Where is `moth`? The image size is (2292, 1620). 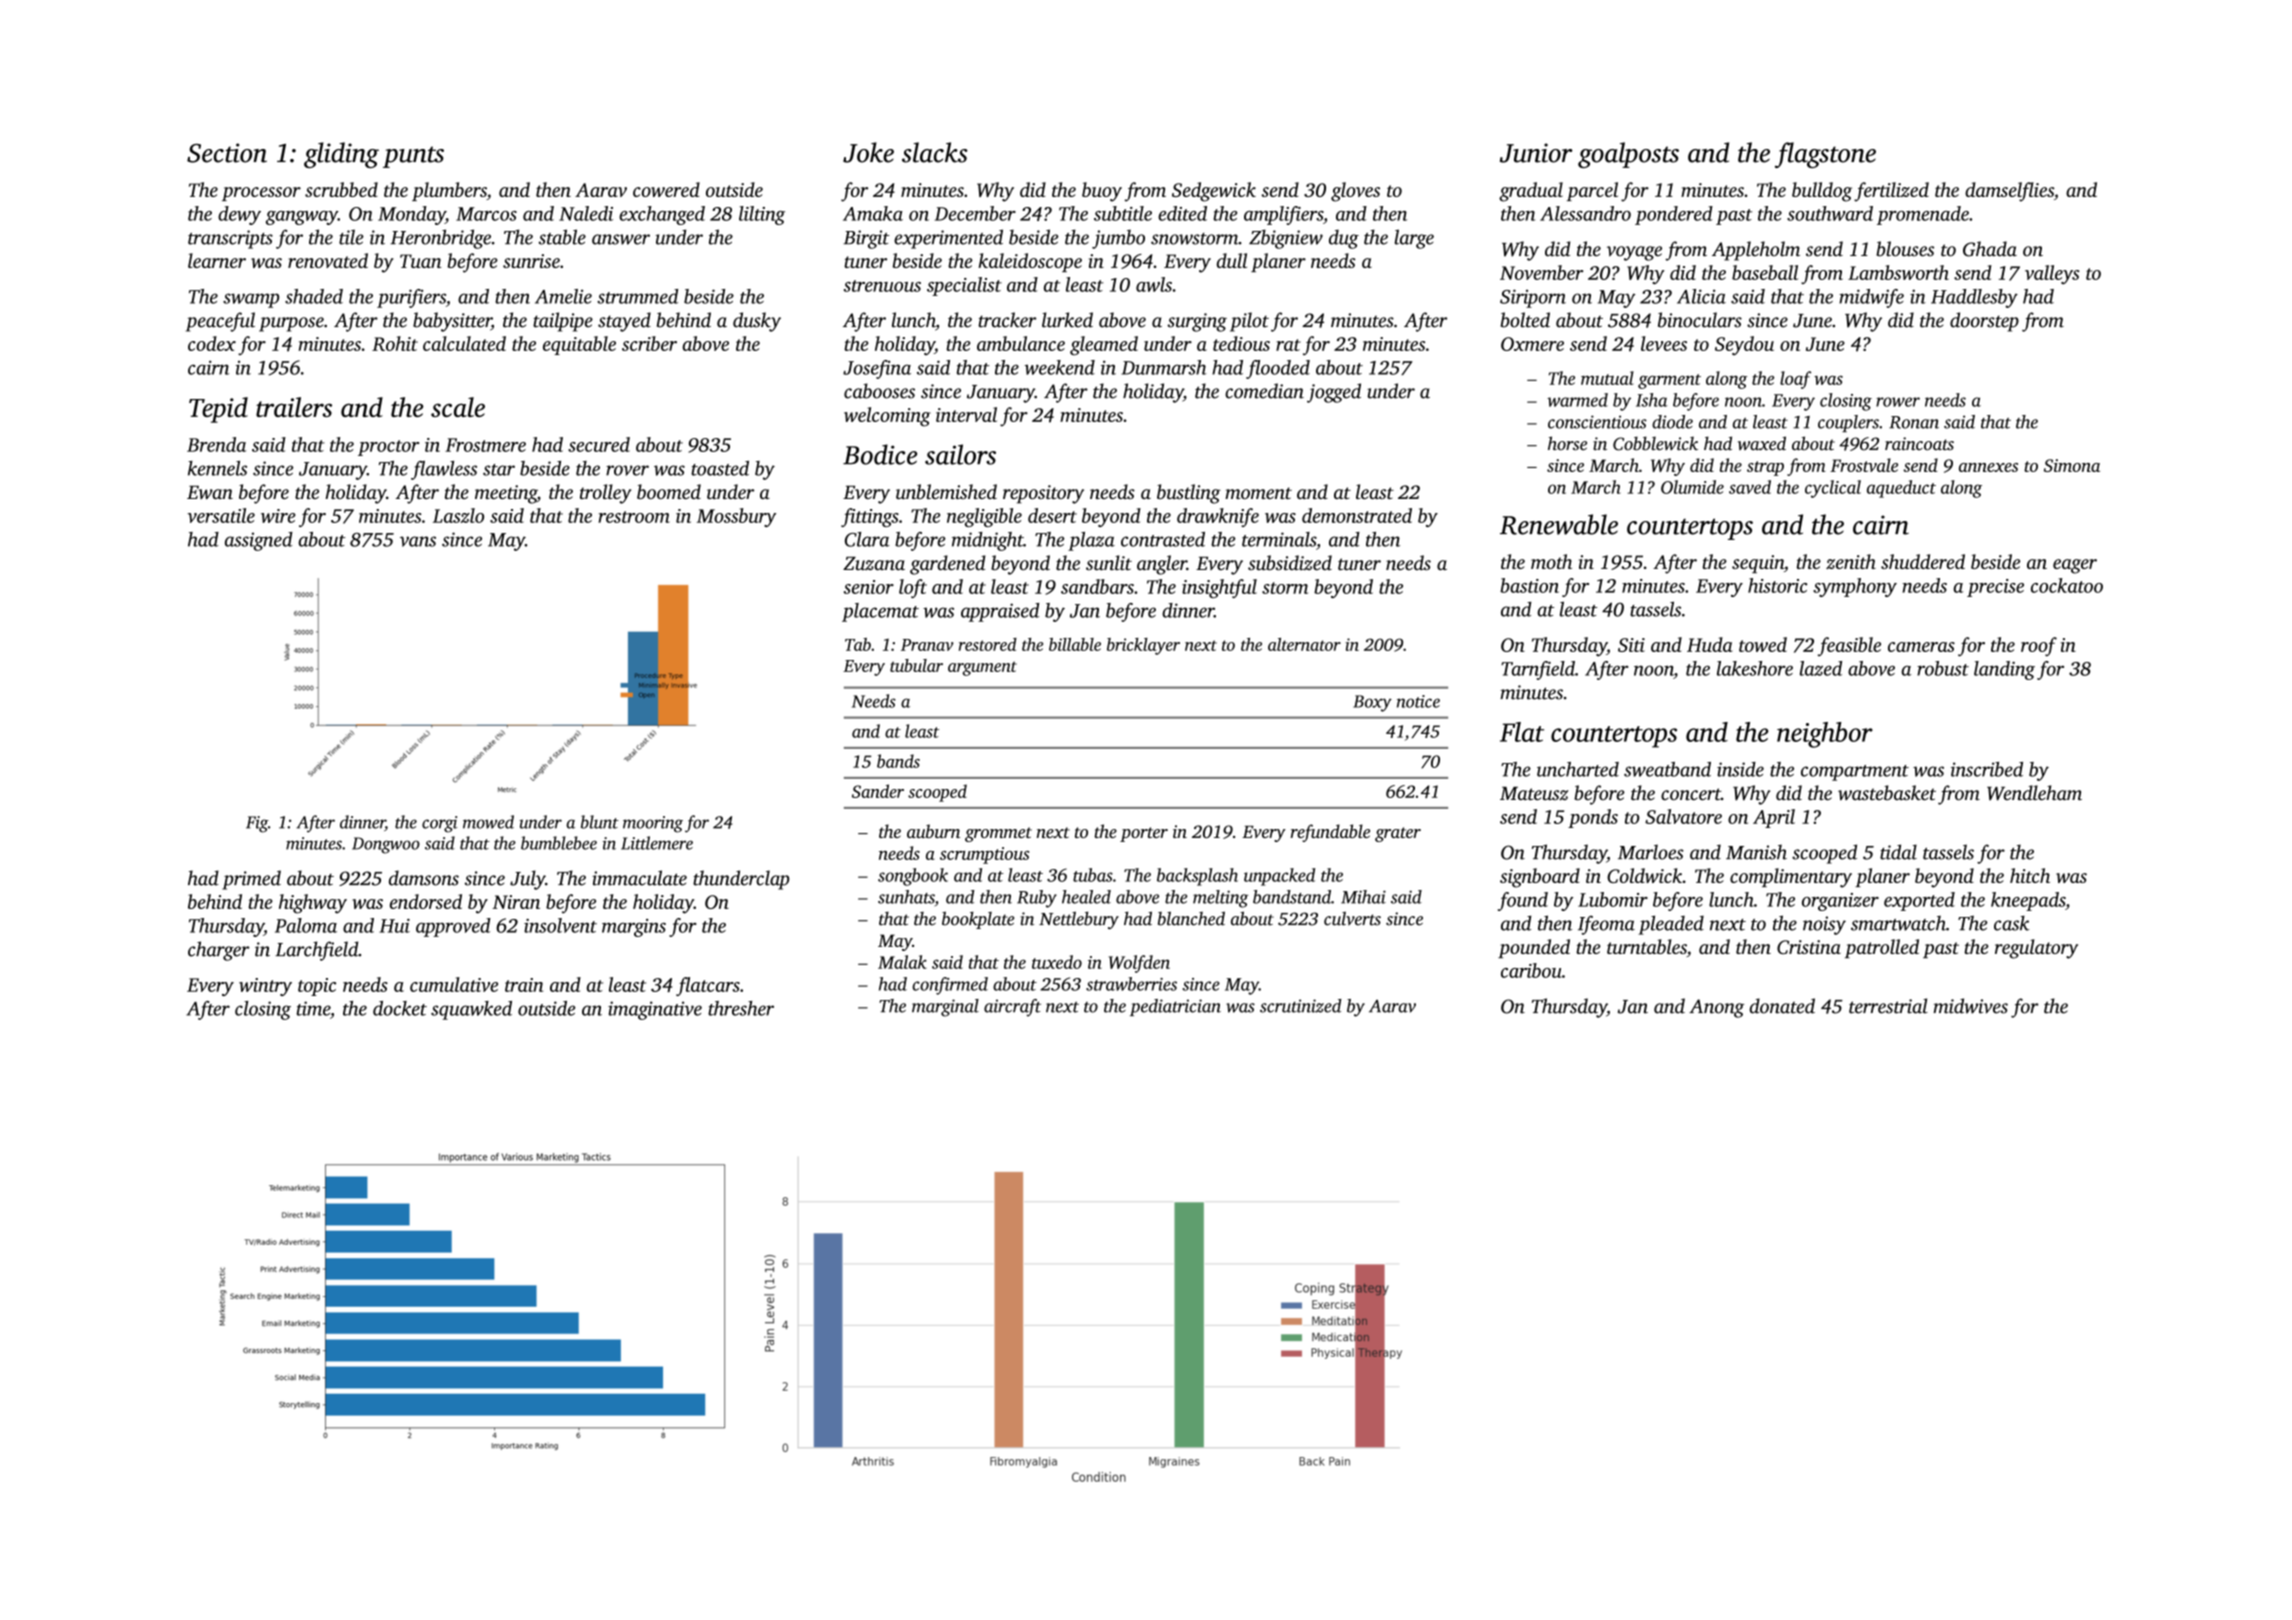
moth is located at coordinates (1551, 561).
